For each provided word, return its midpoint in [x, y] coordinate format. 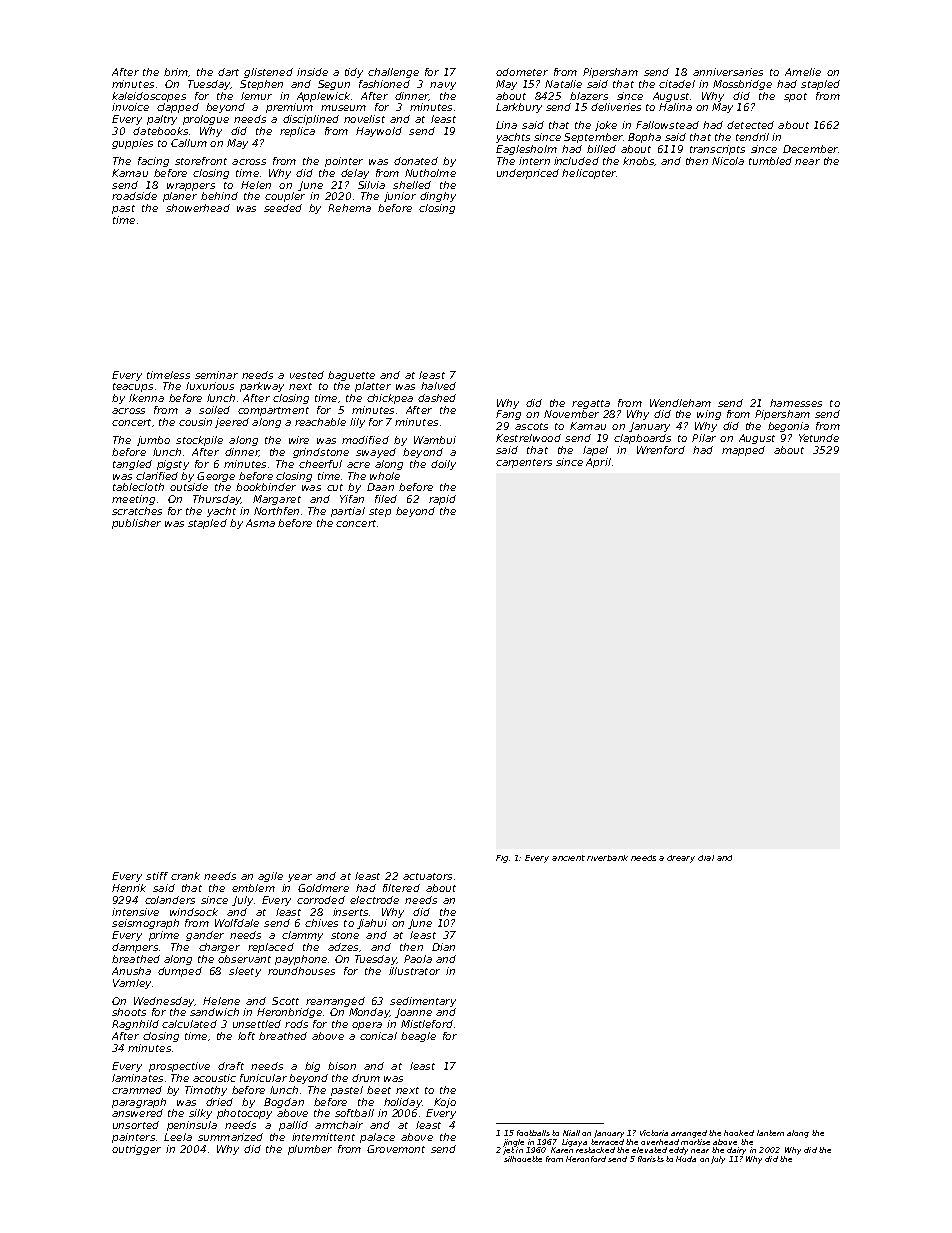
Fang [508, 415]
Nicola [728, 161]
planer [180, 197]
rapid [442, 500]
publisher [136, 524]
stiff [157, 876]
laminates [137, 1078]
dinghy [438, 197]
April [598, 463]
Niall [571, 1133]
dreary [681, 859]
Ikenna [146, 398]
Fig [502, 859]
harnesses [796, 403]
